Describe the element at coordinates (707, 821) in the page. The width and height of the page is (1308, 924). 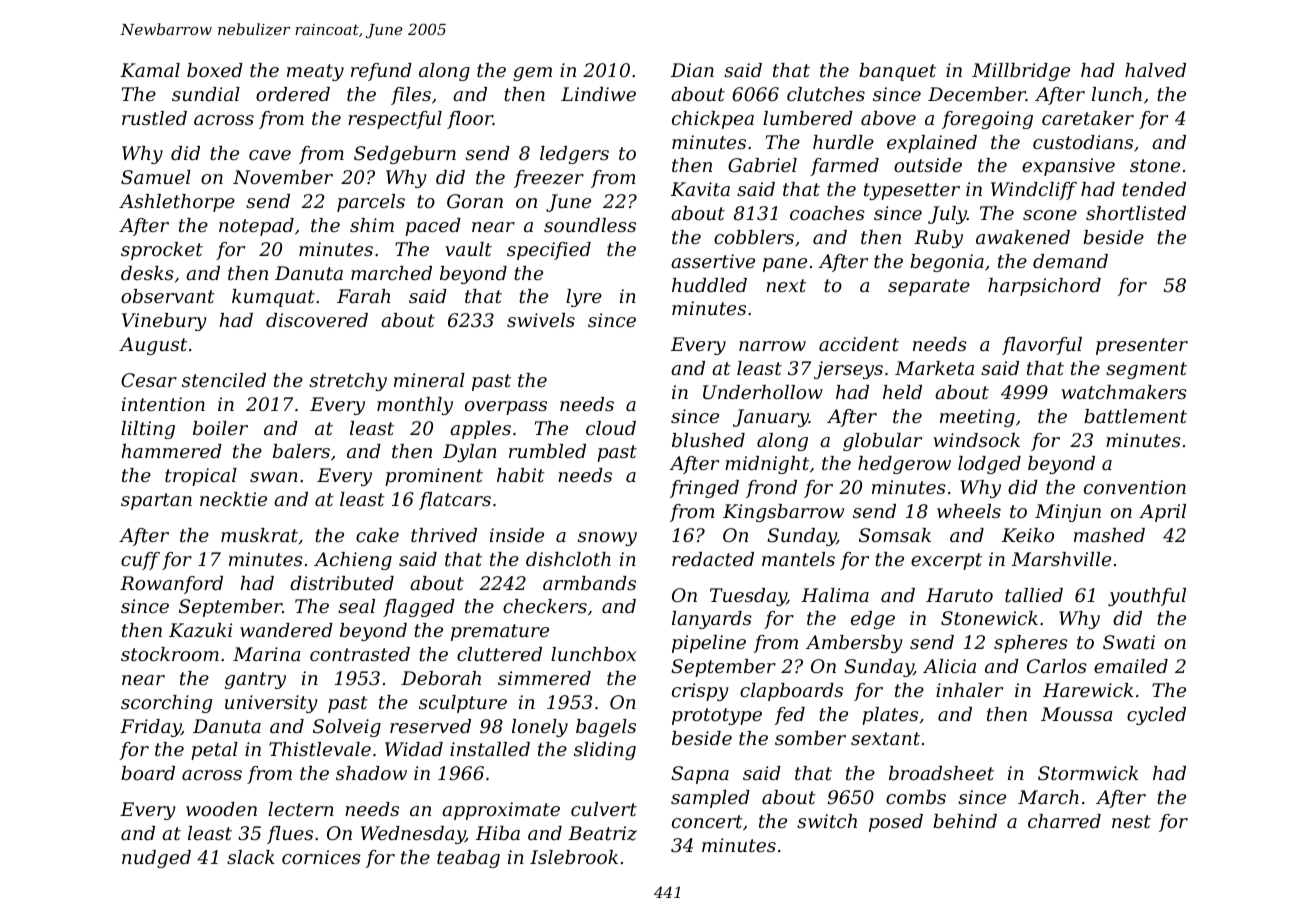
I see `concert` at that location.
